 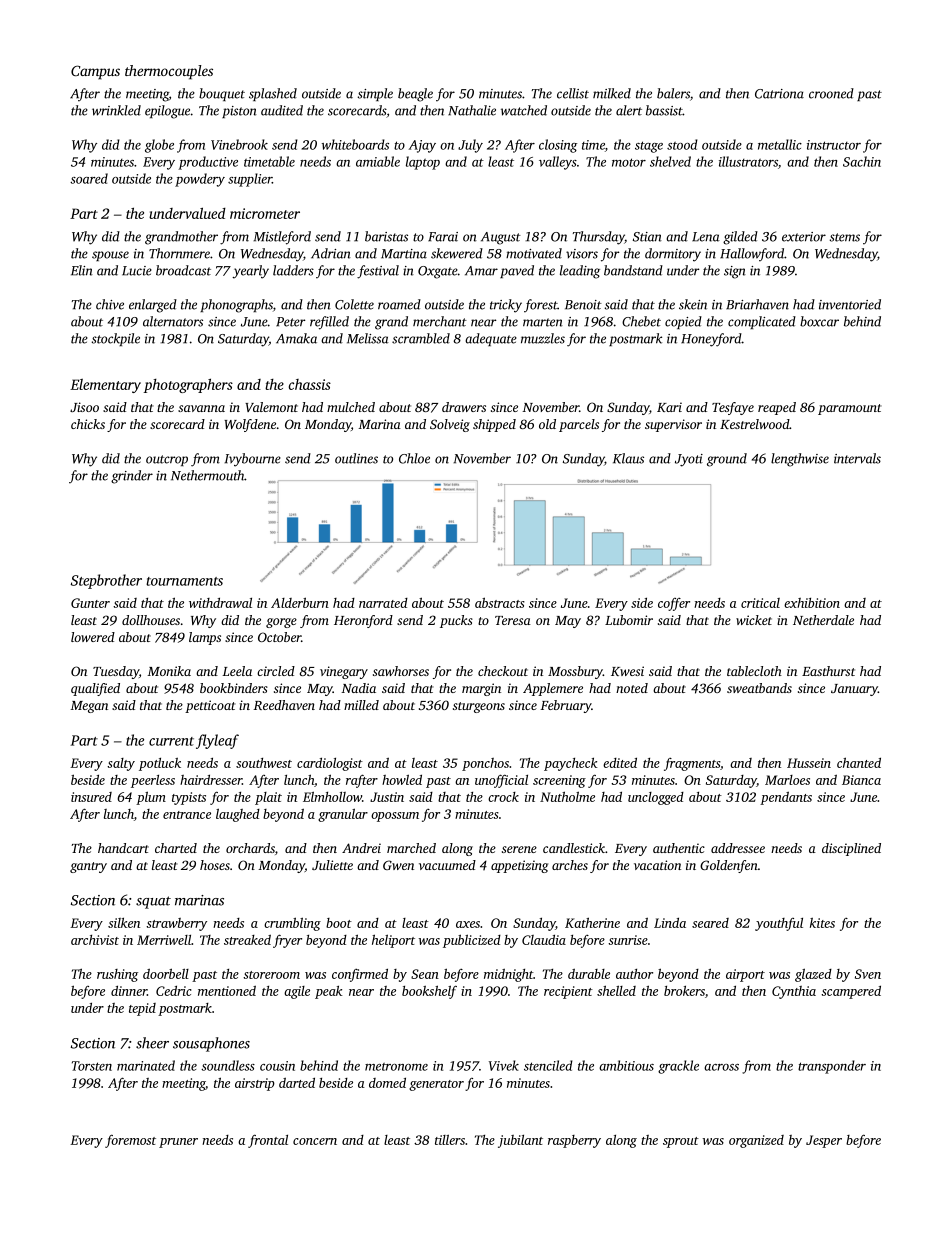 What do you see at coordinates (423, 163) in the document?
I see `laptop` at bounding box center [423, 163].
